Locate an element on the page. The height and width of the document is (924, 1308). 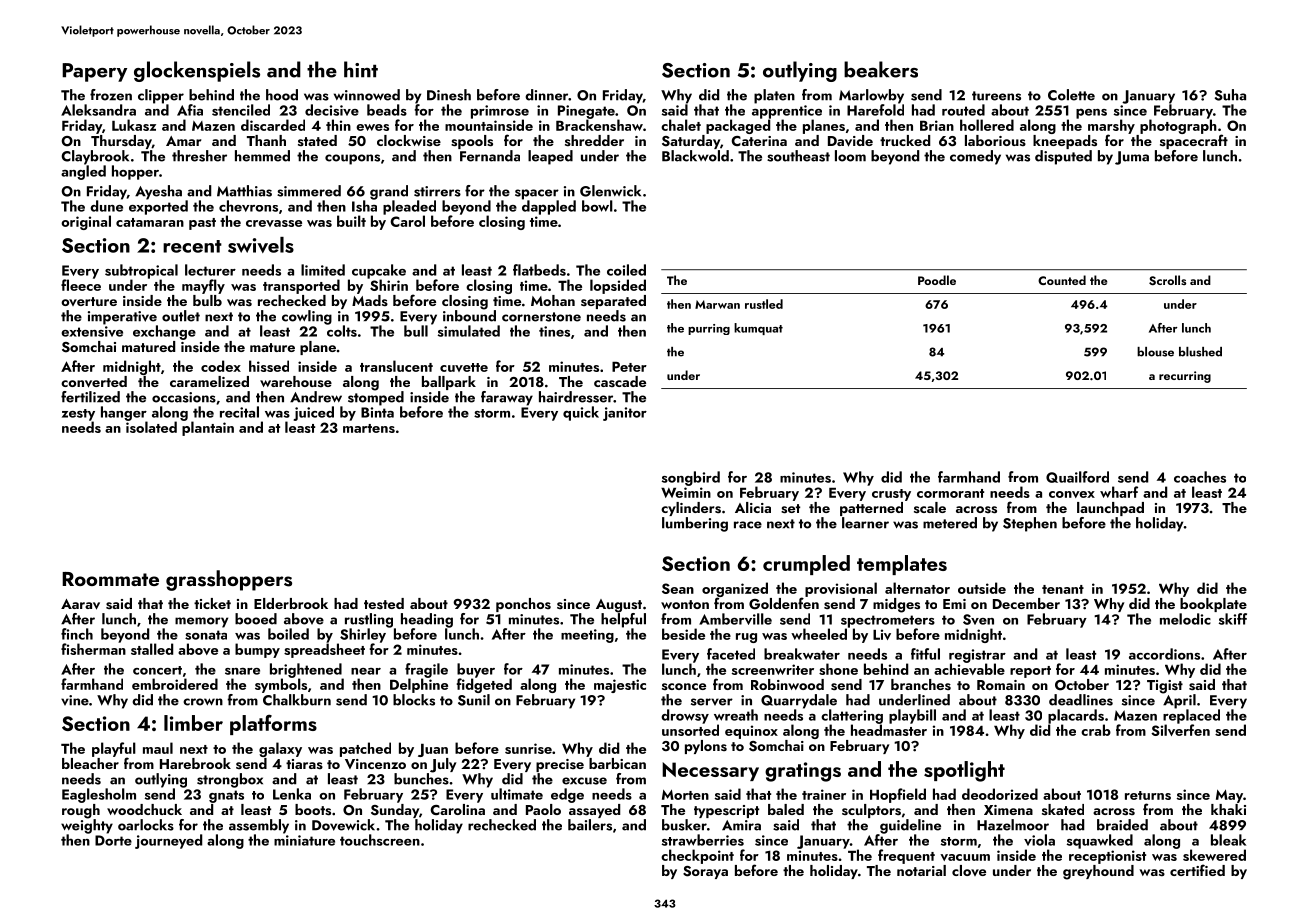
journeyed is located at coordinates (168, 841).
